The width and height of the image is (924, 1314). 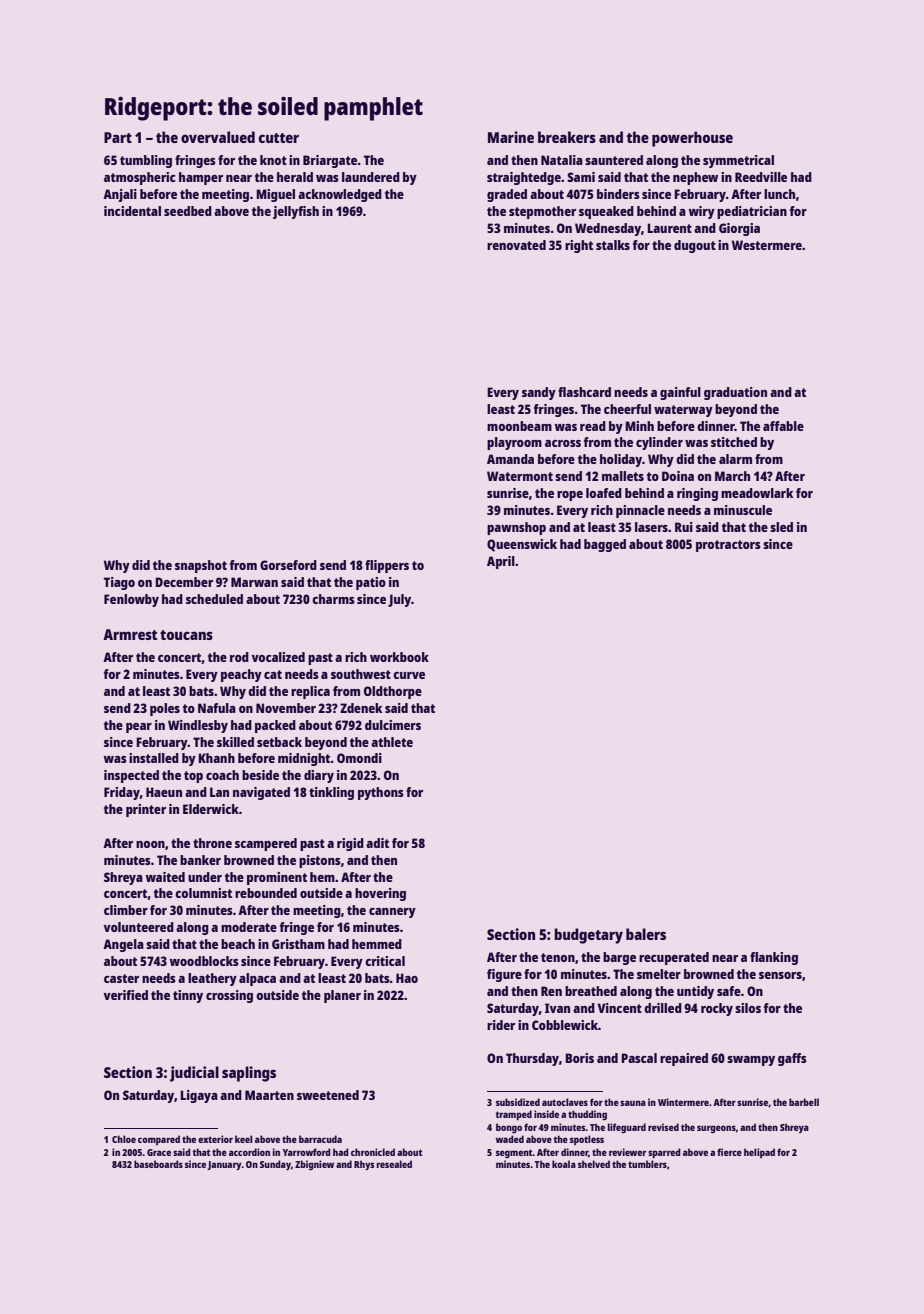 I want to click on Rui, so click(x=684, y=527).
